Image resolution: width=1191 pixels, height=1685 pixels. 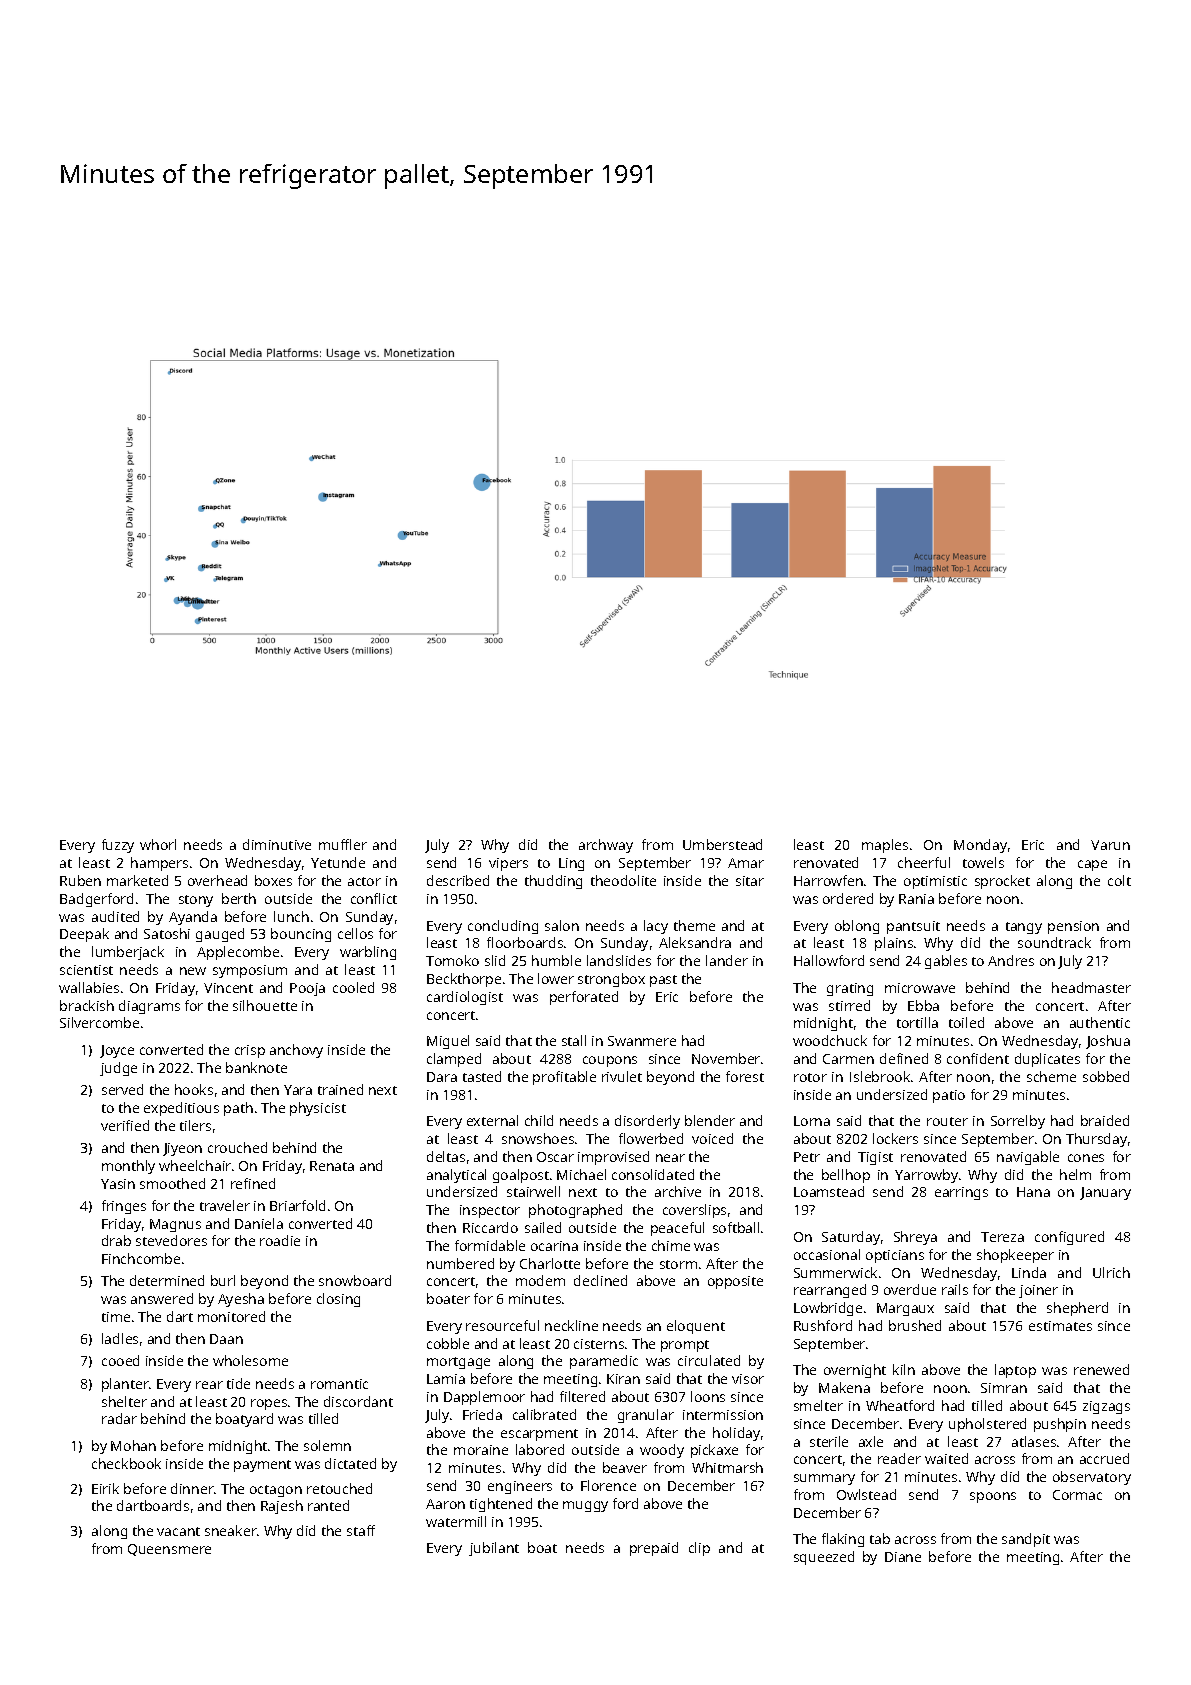 I want to click on roadie, so click(x=280, y=1240).
